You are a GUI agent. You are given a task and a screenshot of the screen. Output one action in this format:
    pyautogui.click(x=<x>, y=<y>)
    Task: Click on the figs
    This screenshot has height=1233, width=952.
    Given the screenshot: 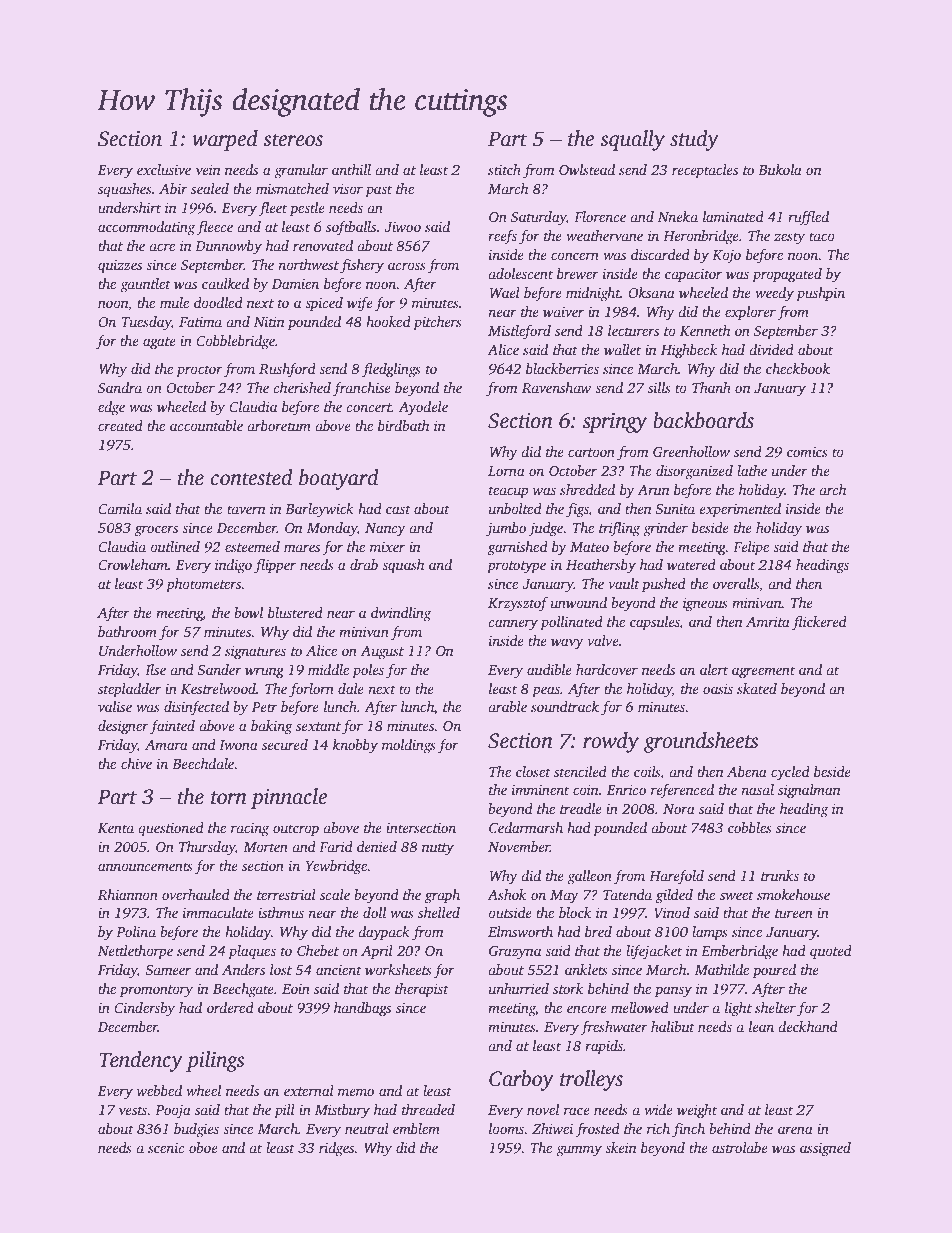 What is the action you would take?
    pyautogui.click(x=577, y=510)
